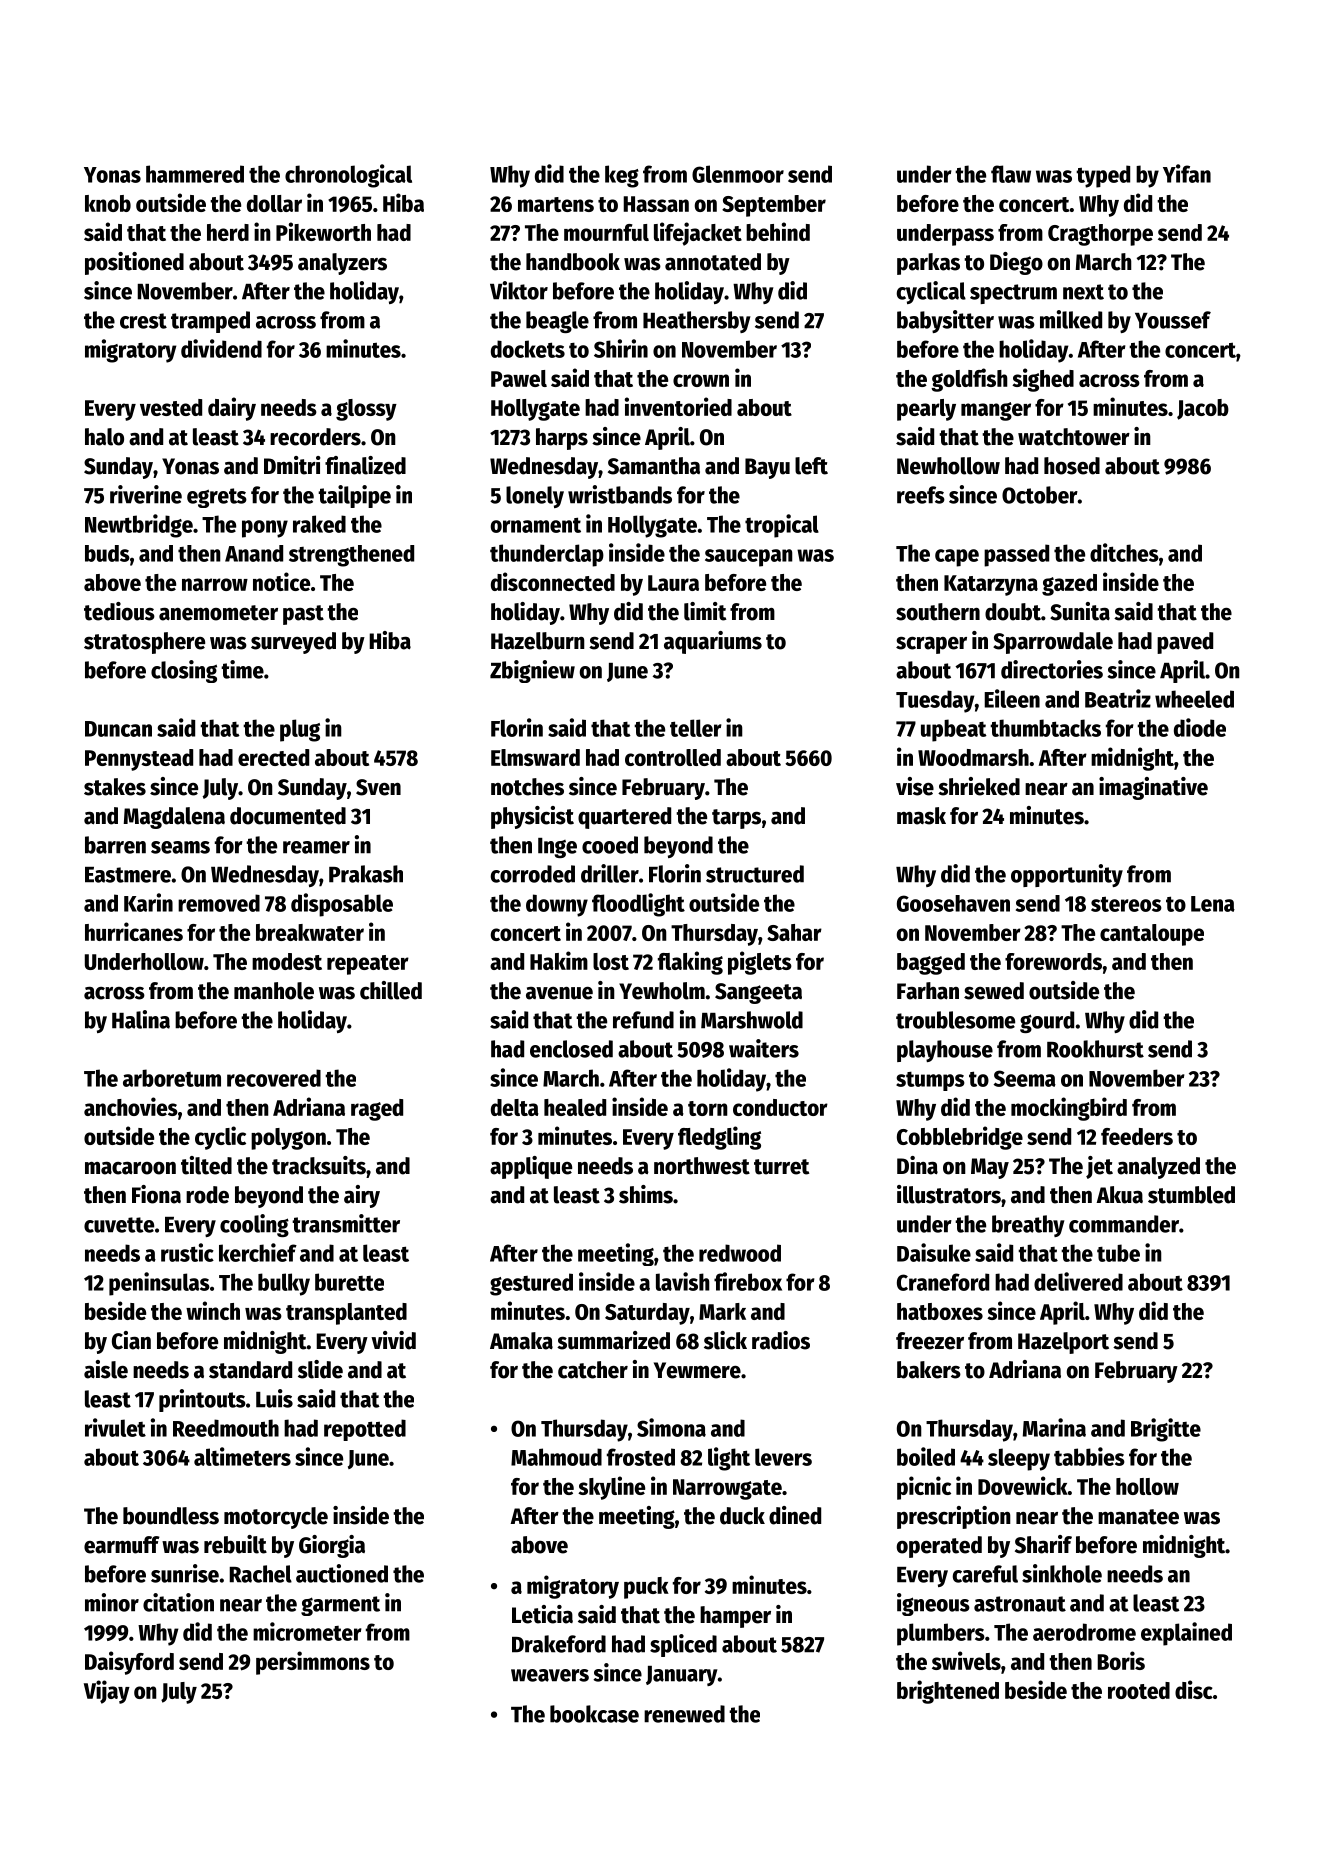 This screenshot has width=1325, height=1874. What do you see at coordinates (210, 322) in the screenshot?
I see `tramped` at bounding box center [210, 322].
